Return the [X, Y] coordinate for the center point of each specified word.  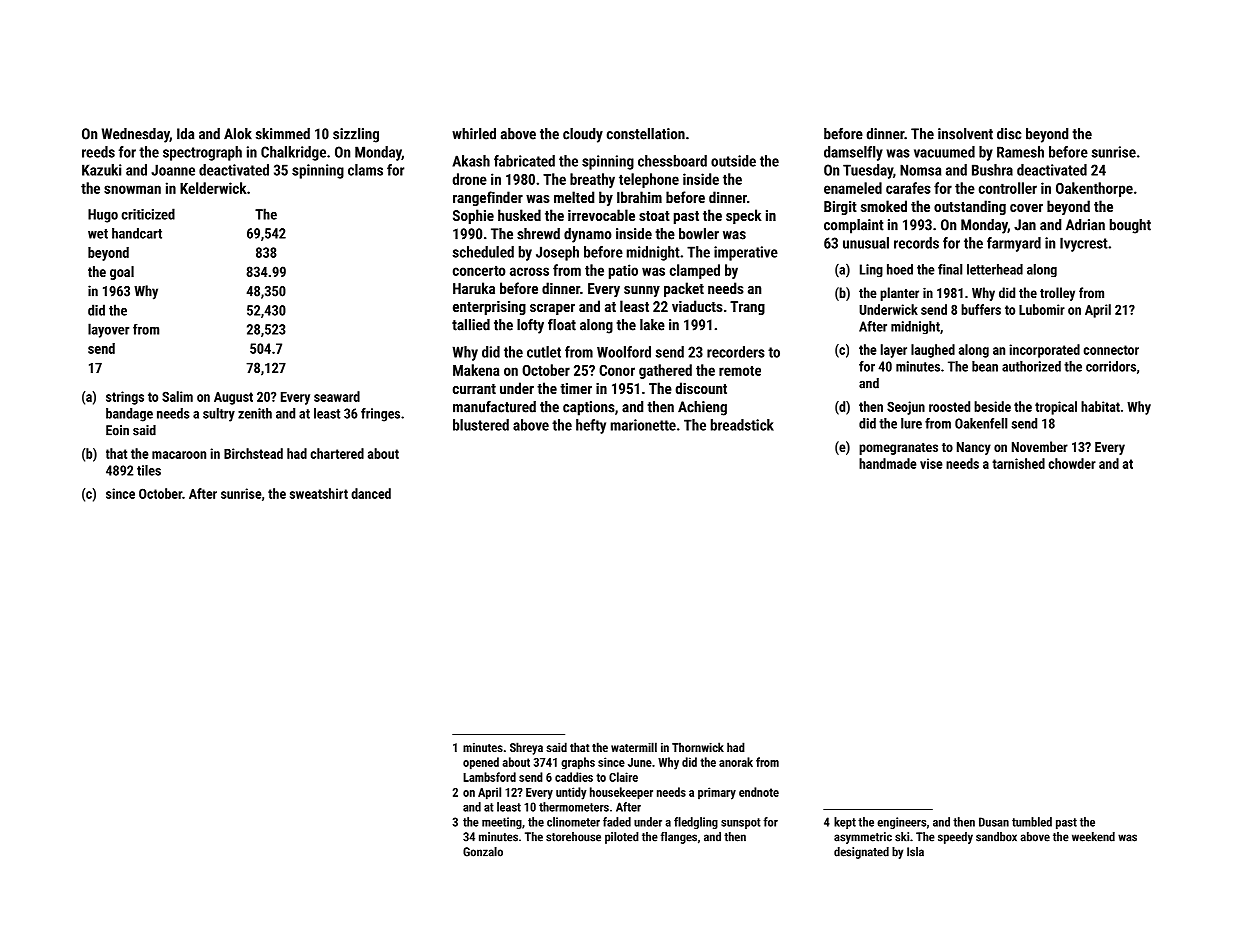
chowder [1072, 463]
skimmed [283, 134]
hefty [591, 426]
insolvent [965, 134]
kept [845, 823]
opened [481, 763]
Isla [915, 852]
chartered [337, 453]
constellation [646, 134]
